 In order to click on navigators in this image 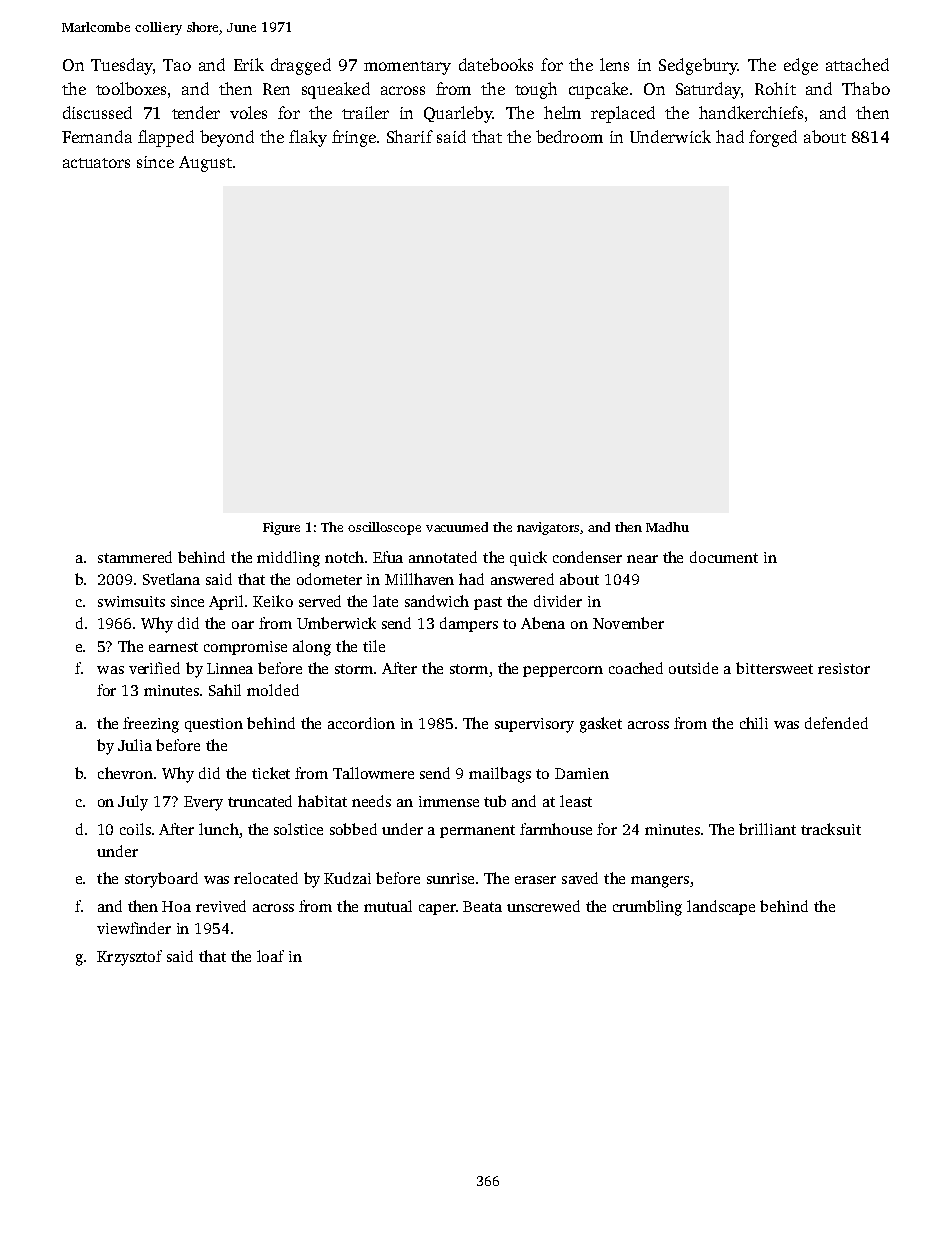, I will do `click(548, 528)`.
